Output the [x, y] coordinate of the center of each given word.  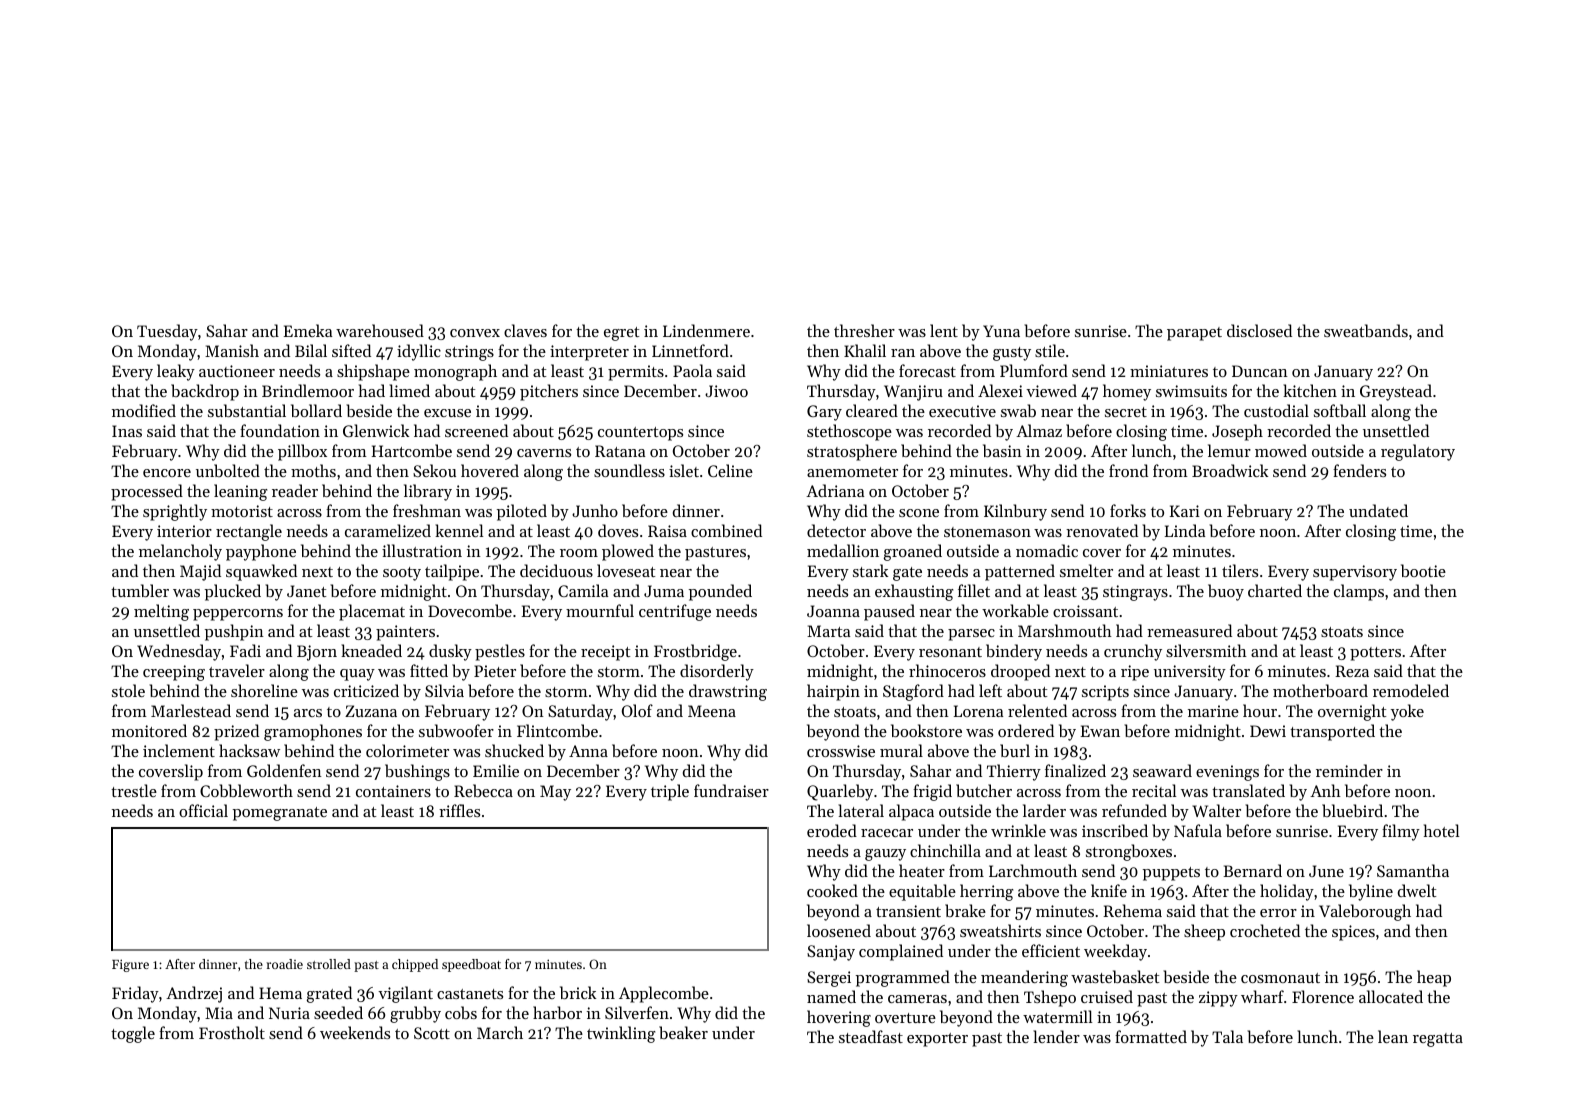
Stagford [913, 692]
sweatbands [1366, 330]
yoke [1407, 712]
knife [1109, 890]
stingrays [1135, 593]
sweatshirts [1000, 930]
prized [236, 732]
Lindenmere [706, 330]
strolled [329, 964]
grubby [415, 1014]
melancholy [180, 552]
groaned [913, 552]
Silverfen [637, 1012]
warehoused [380, 330]
